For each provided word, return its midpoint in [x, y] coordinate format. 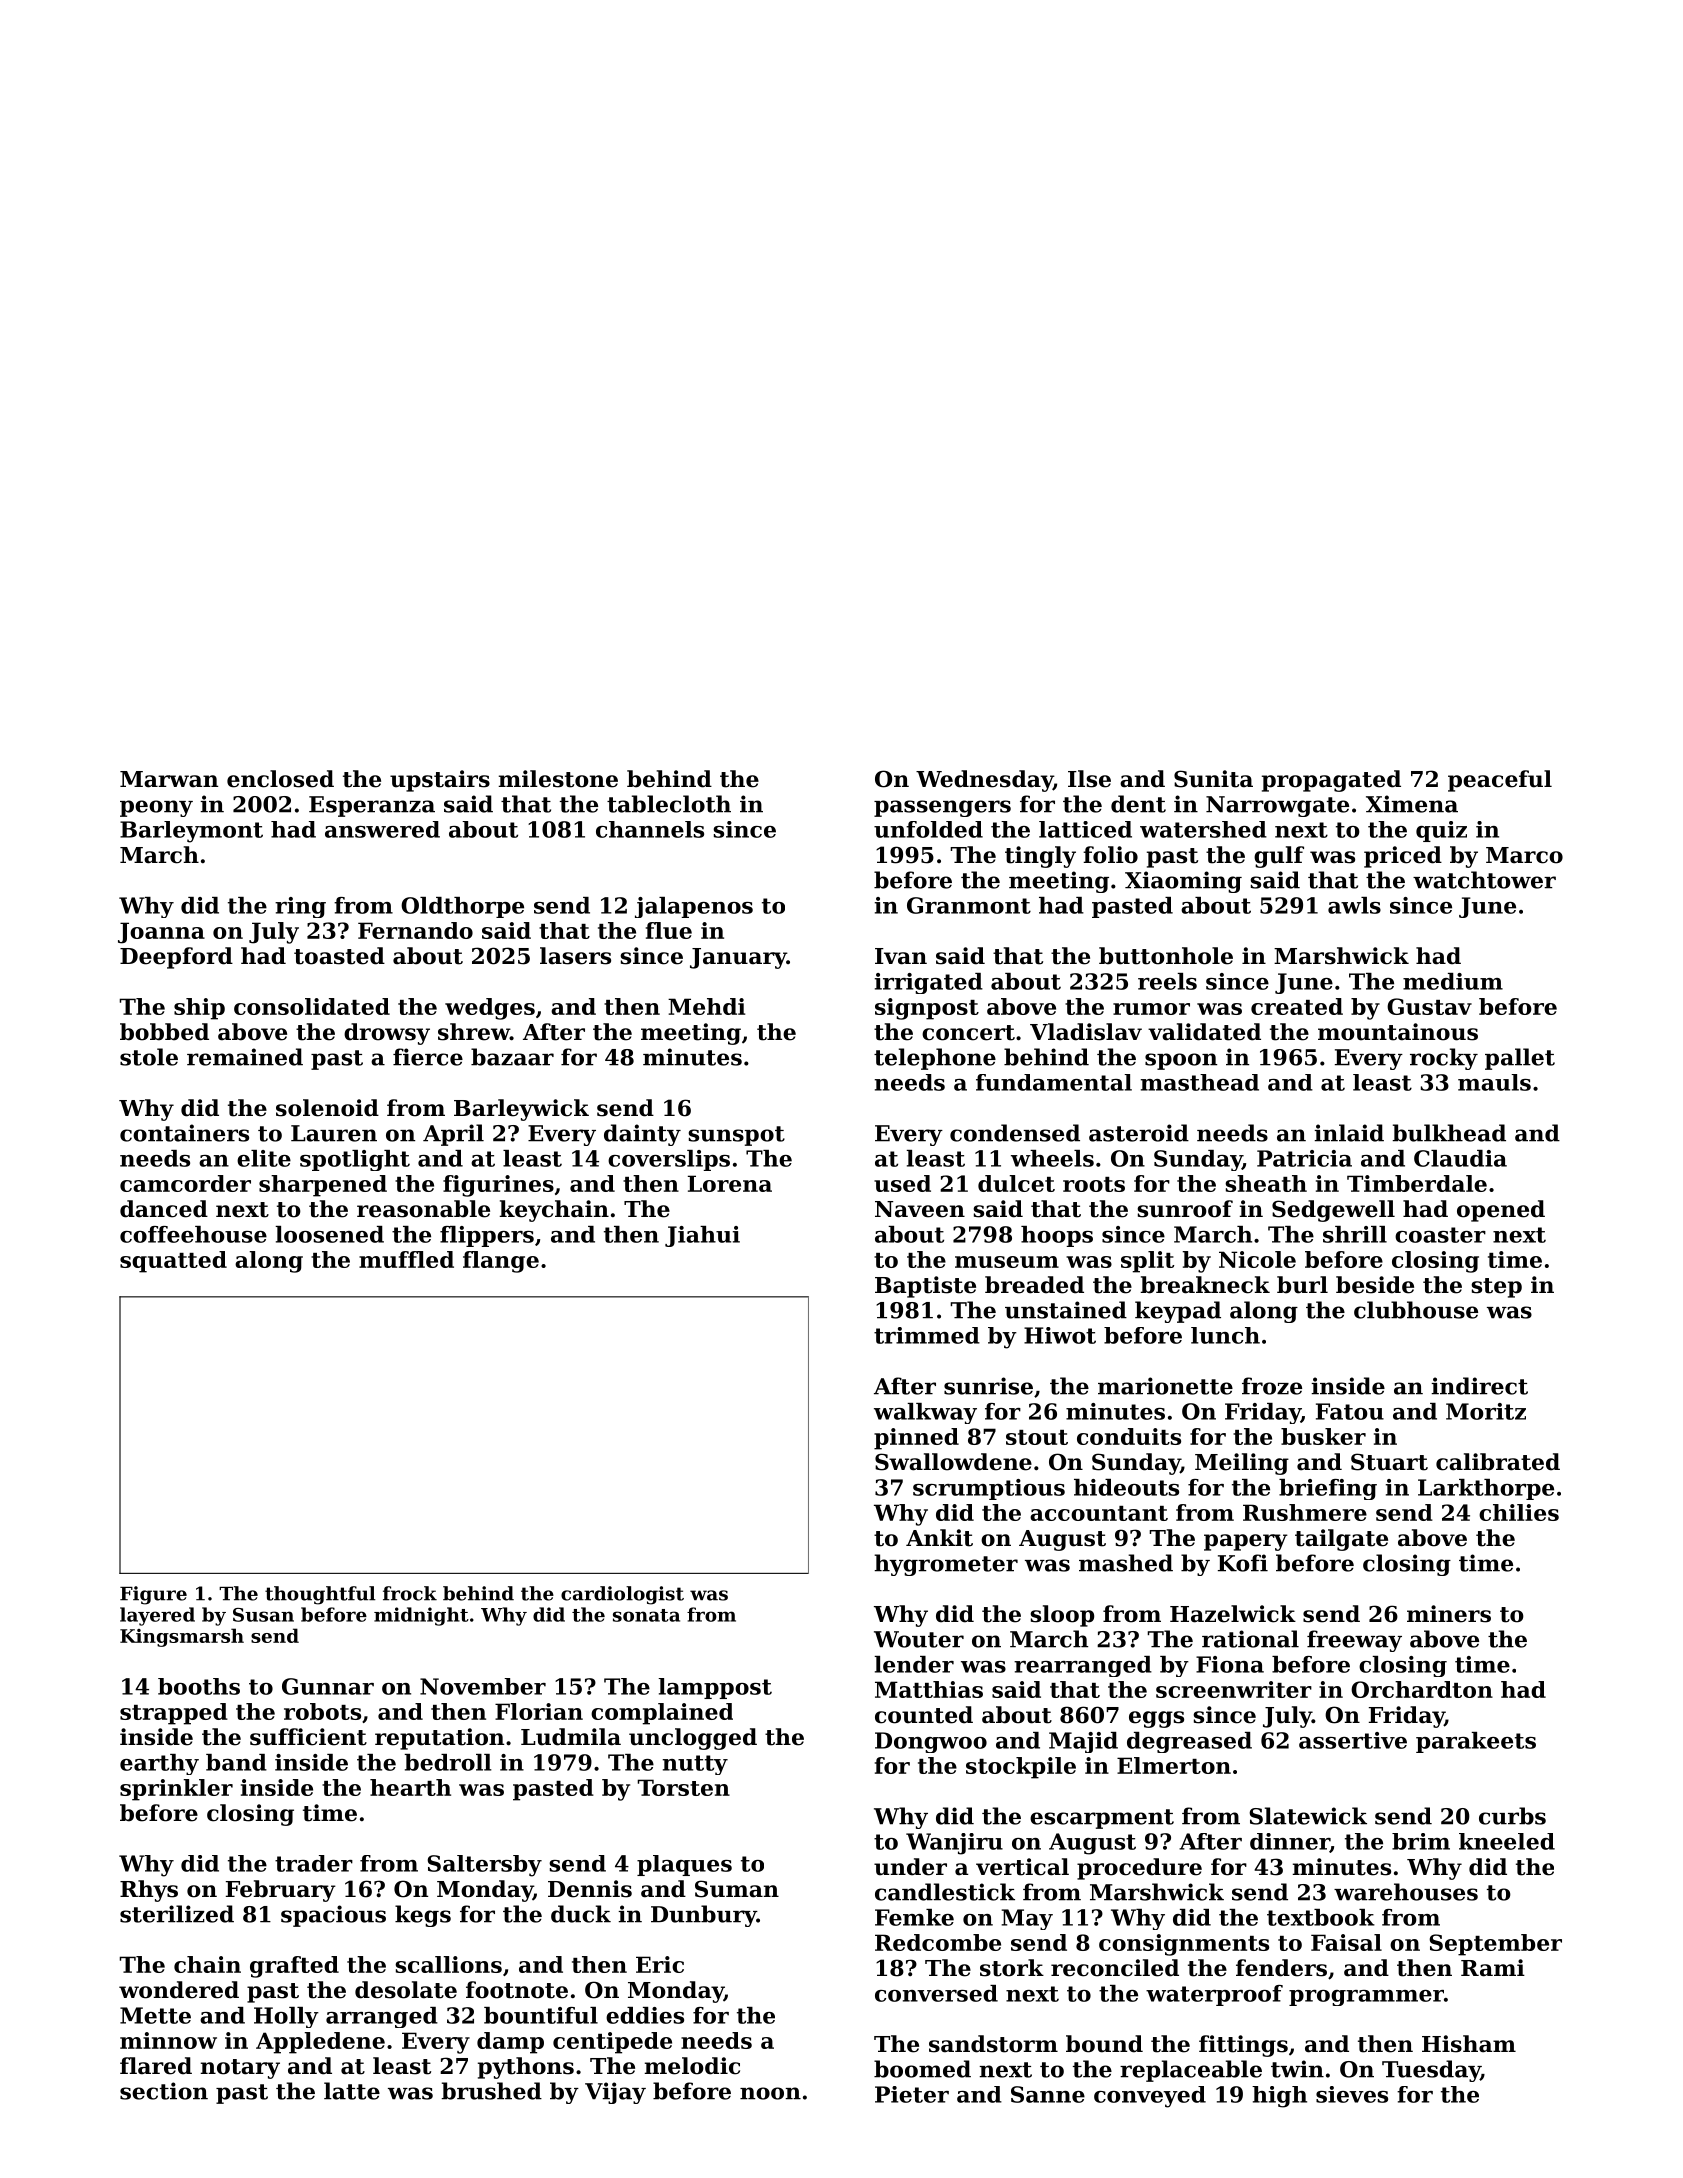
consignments [1184, 1945]
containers [184, 1133]
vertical [1022, 1867]
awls [1354, 905]
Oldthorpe [462, 907]
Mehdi [706, 1006]
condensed [1015, 1133]
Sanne [1048, 2094]
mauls [1494, 1082]
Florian [539, 1711]
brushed [491, 2091]
